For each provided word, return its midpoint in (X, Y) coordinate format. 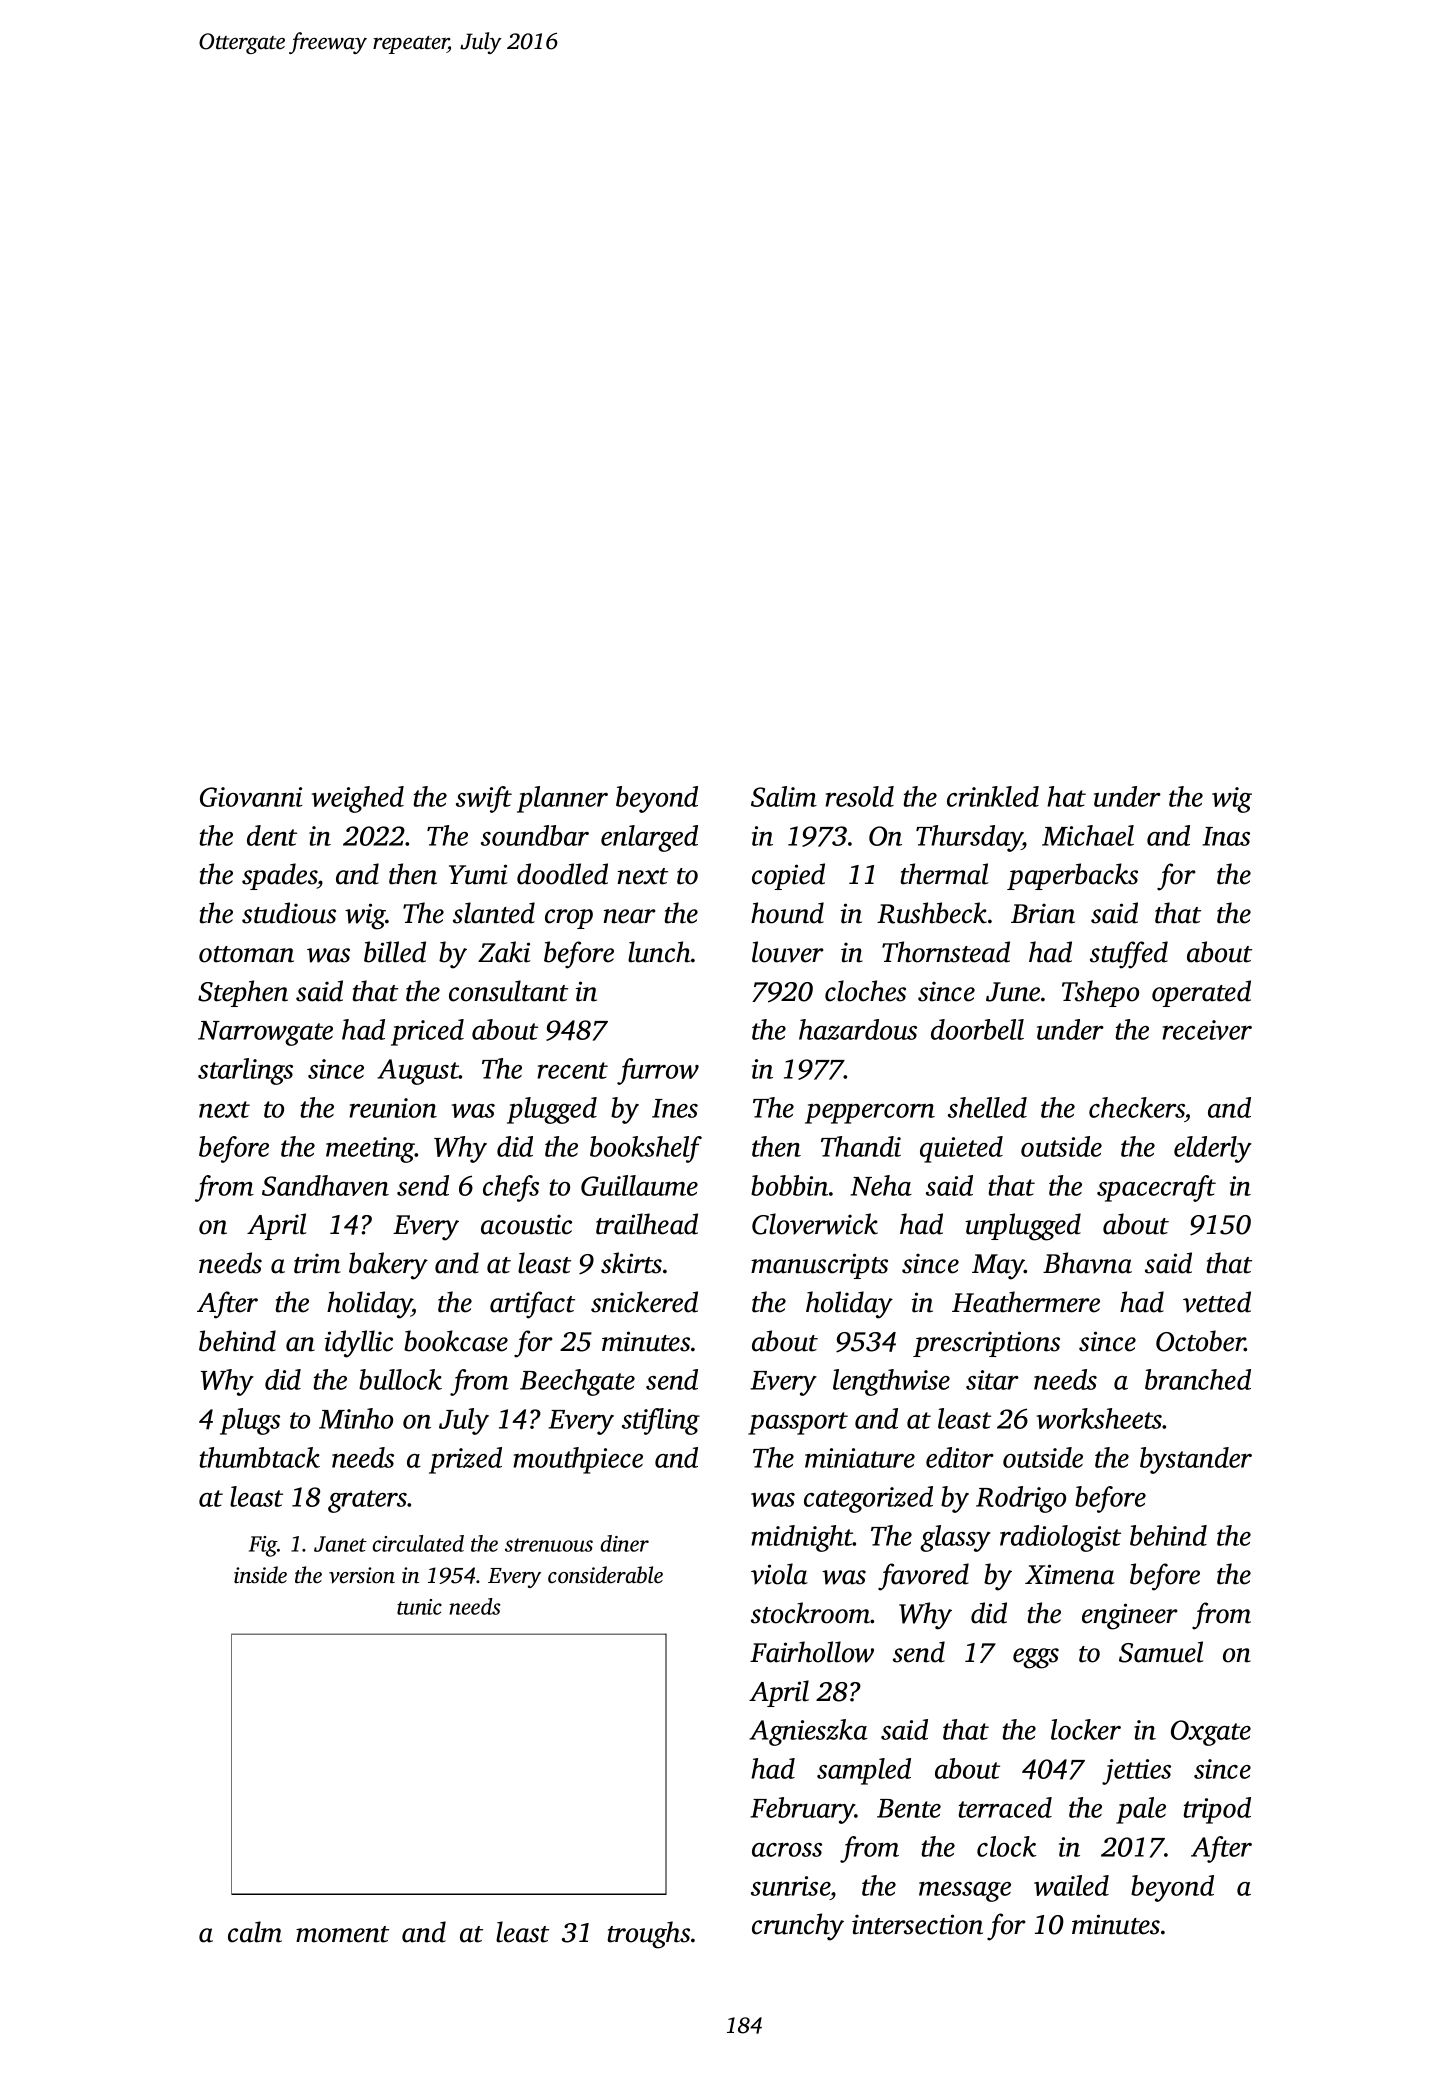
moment (342, 1934)
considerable (605, 1575)
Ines (675, 1108)
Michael (1088, 835)
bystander (1196, 1460)
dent (272, 835)
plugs (250, 1421)
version (362, 1575)
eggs (1036, 1658)
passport (798, 1423)
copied (788, 876)
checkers (1137, 1107)
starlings (245, 1071)
